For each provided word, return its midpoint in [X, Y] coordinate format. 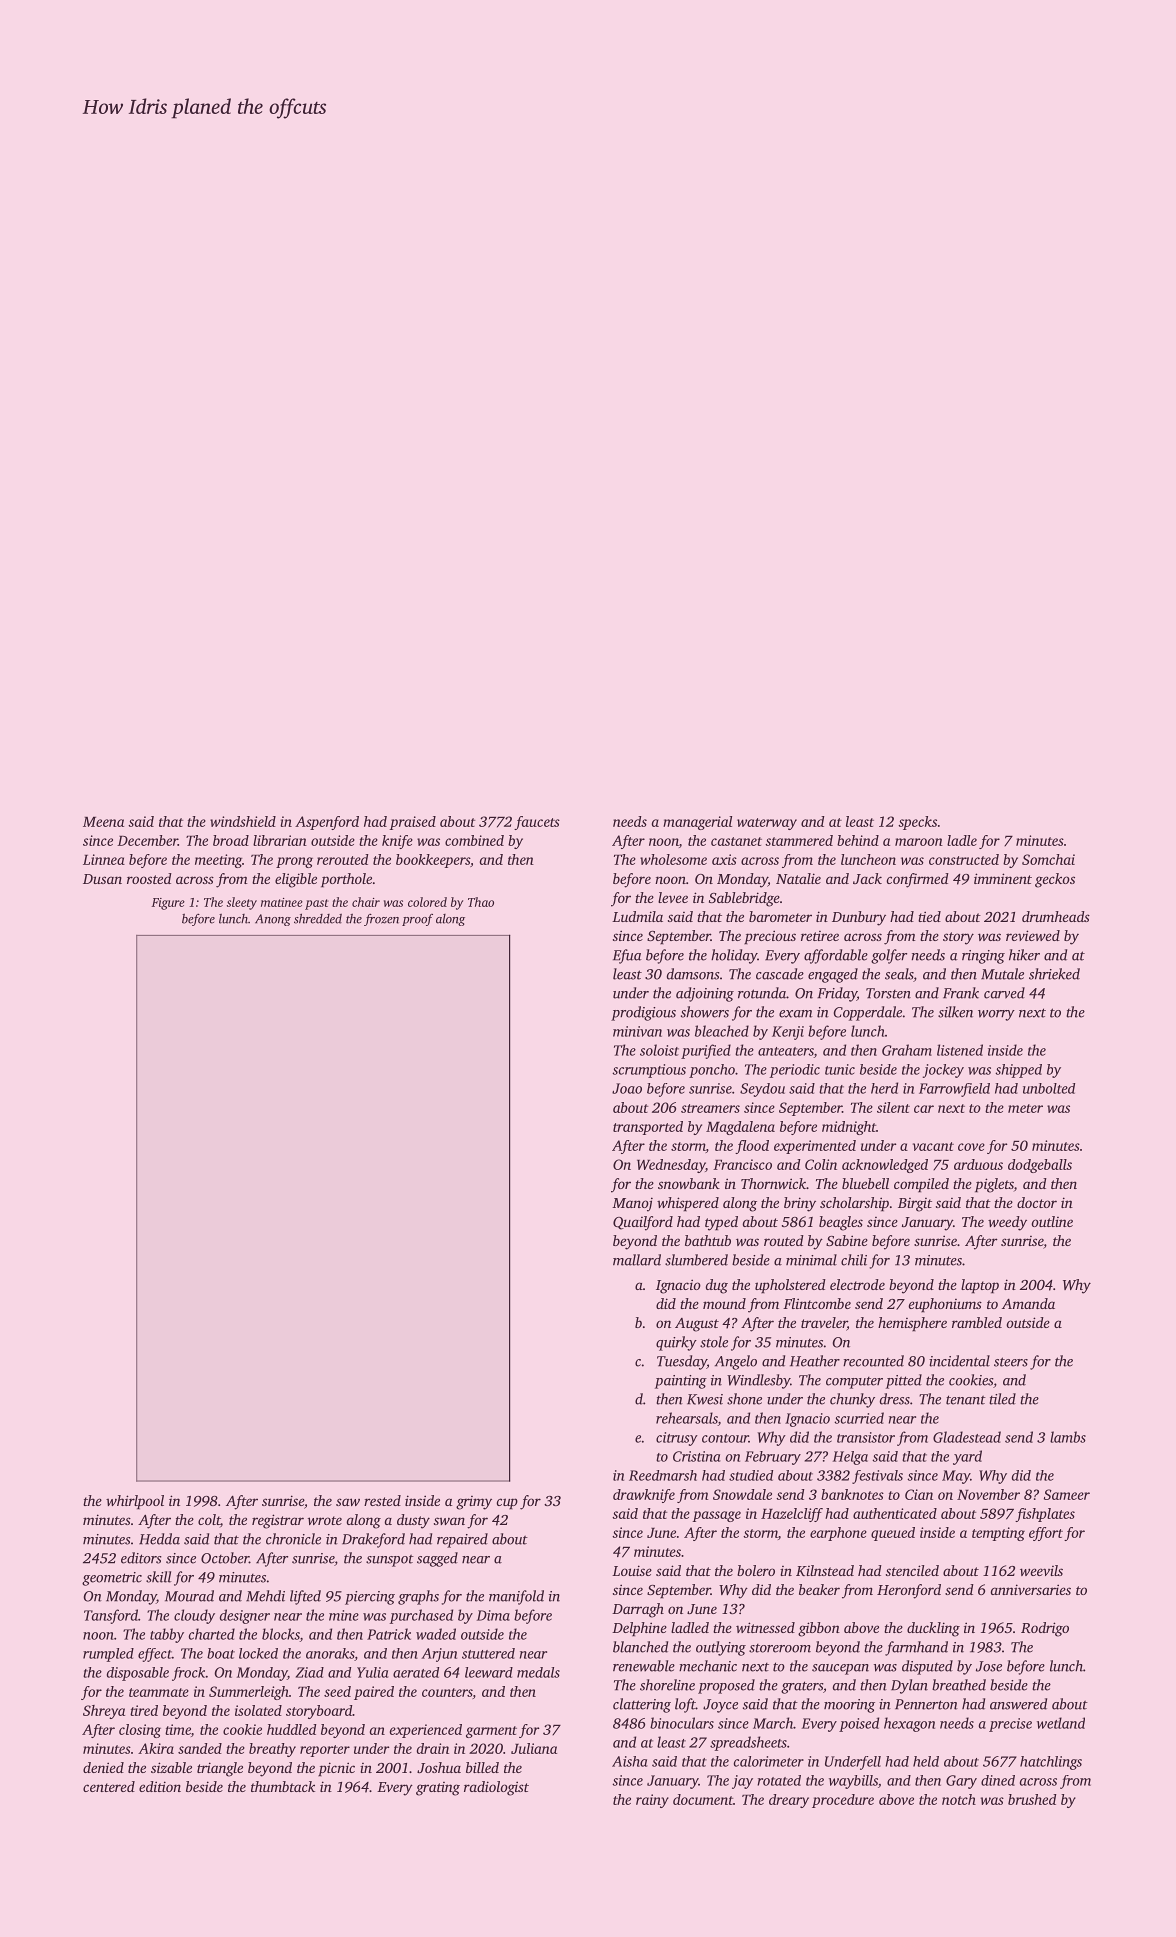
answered [1018, 1704]
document [703, 1799]
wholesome [673, 859]
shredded [318, 918]
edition [160, 1786]
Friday [837, 994]
